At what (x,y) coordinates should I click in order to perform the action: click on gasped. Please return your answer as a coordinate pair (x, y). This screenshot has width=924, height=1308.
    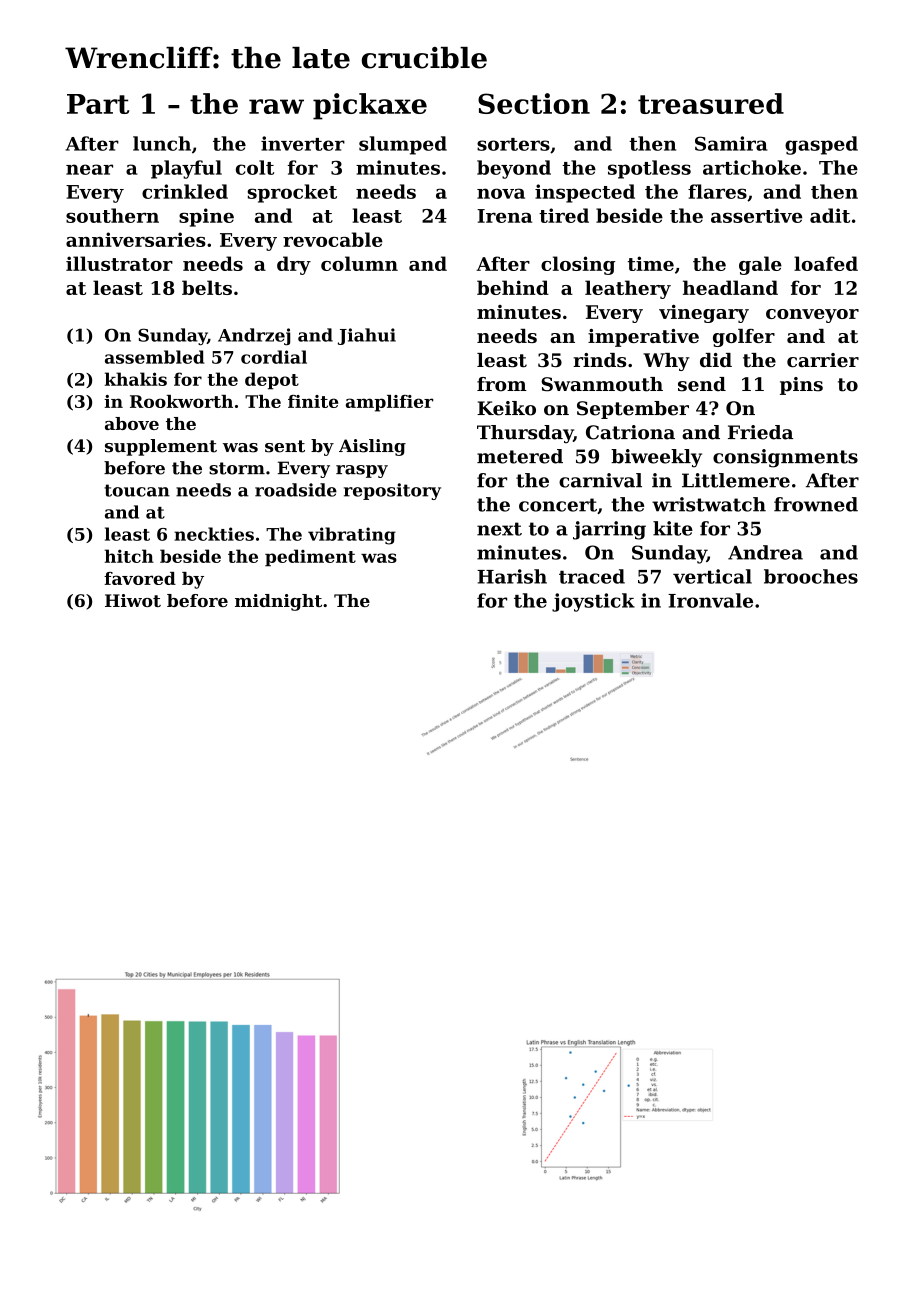
    Looking at the image, I should click on (821, 145).
